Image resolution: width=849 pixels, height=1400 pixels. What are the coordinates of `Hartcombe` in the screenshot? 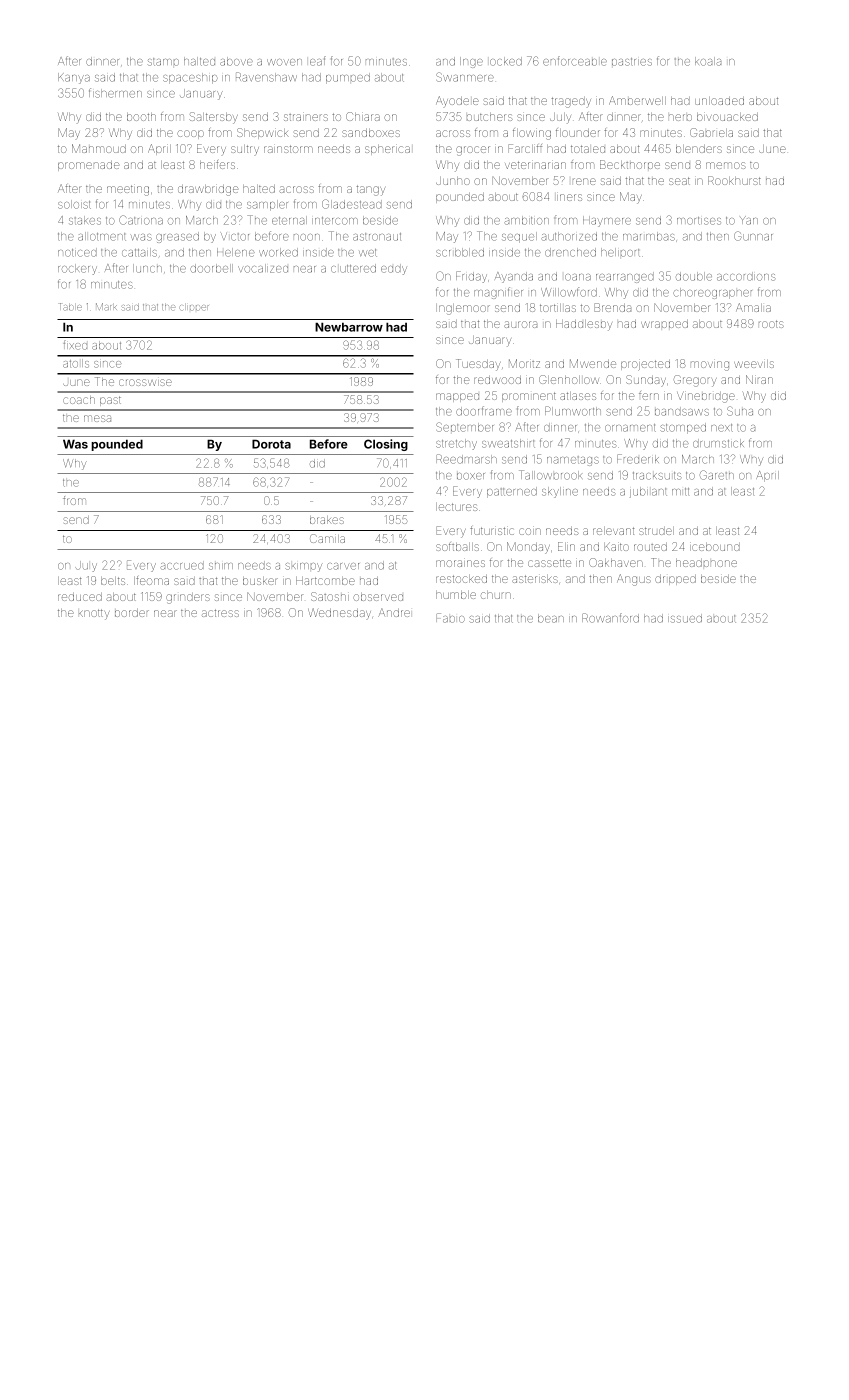 It's located at (325, 581).
